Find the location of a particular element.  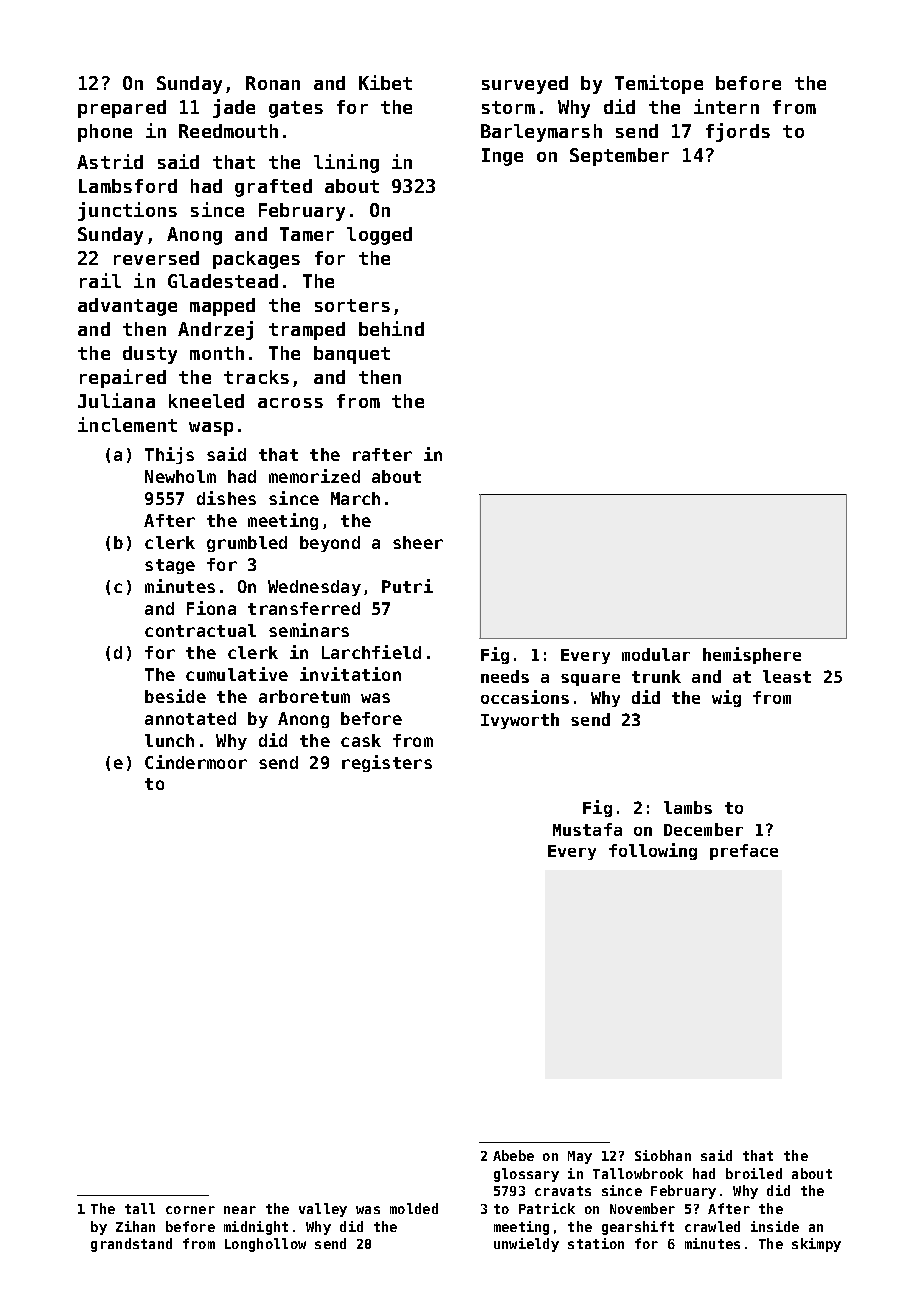

March is located at coordinates (355, 498).
